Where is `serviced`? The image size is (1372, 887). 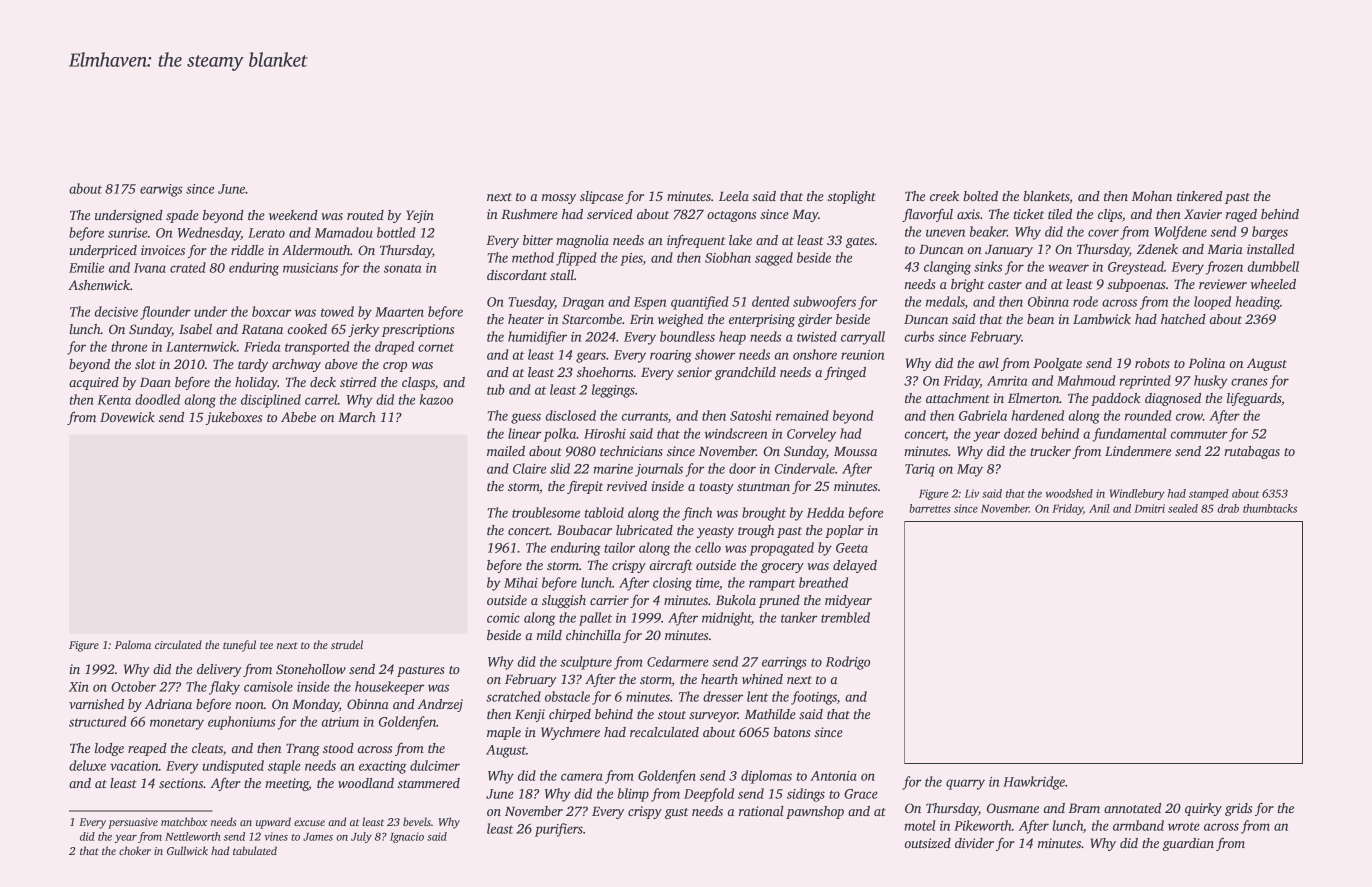 serviced is located at coordinates (610, 214).
